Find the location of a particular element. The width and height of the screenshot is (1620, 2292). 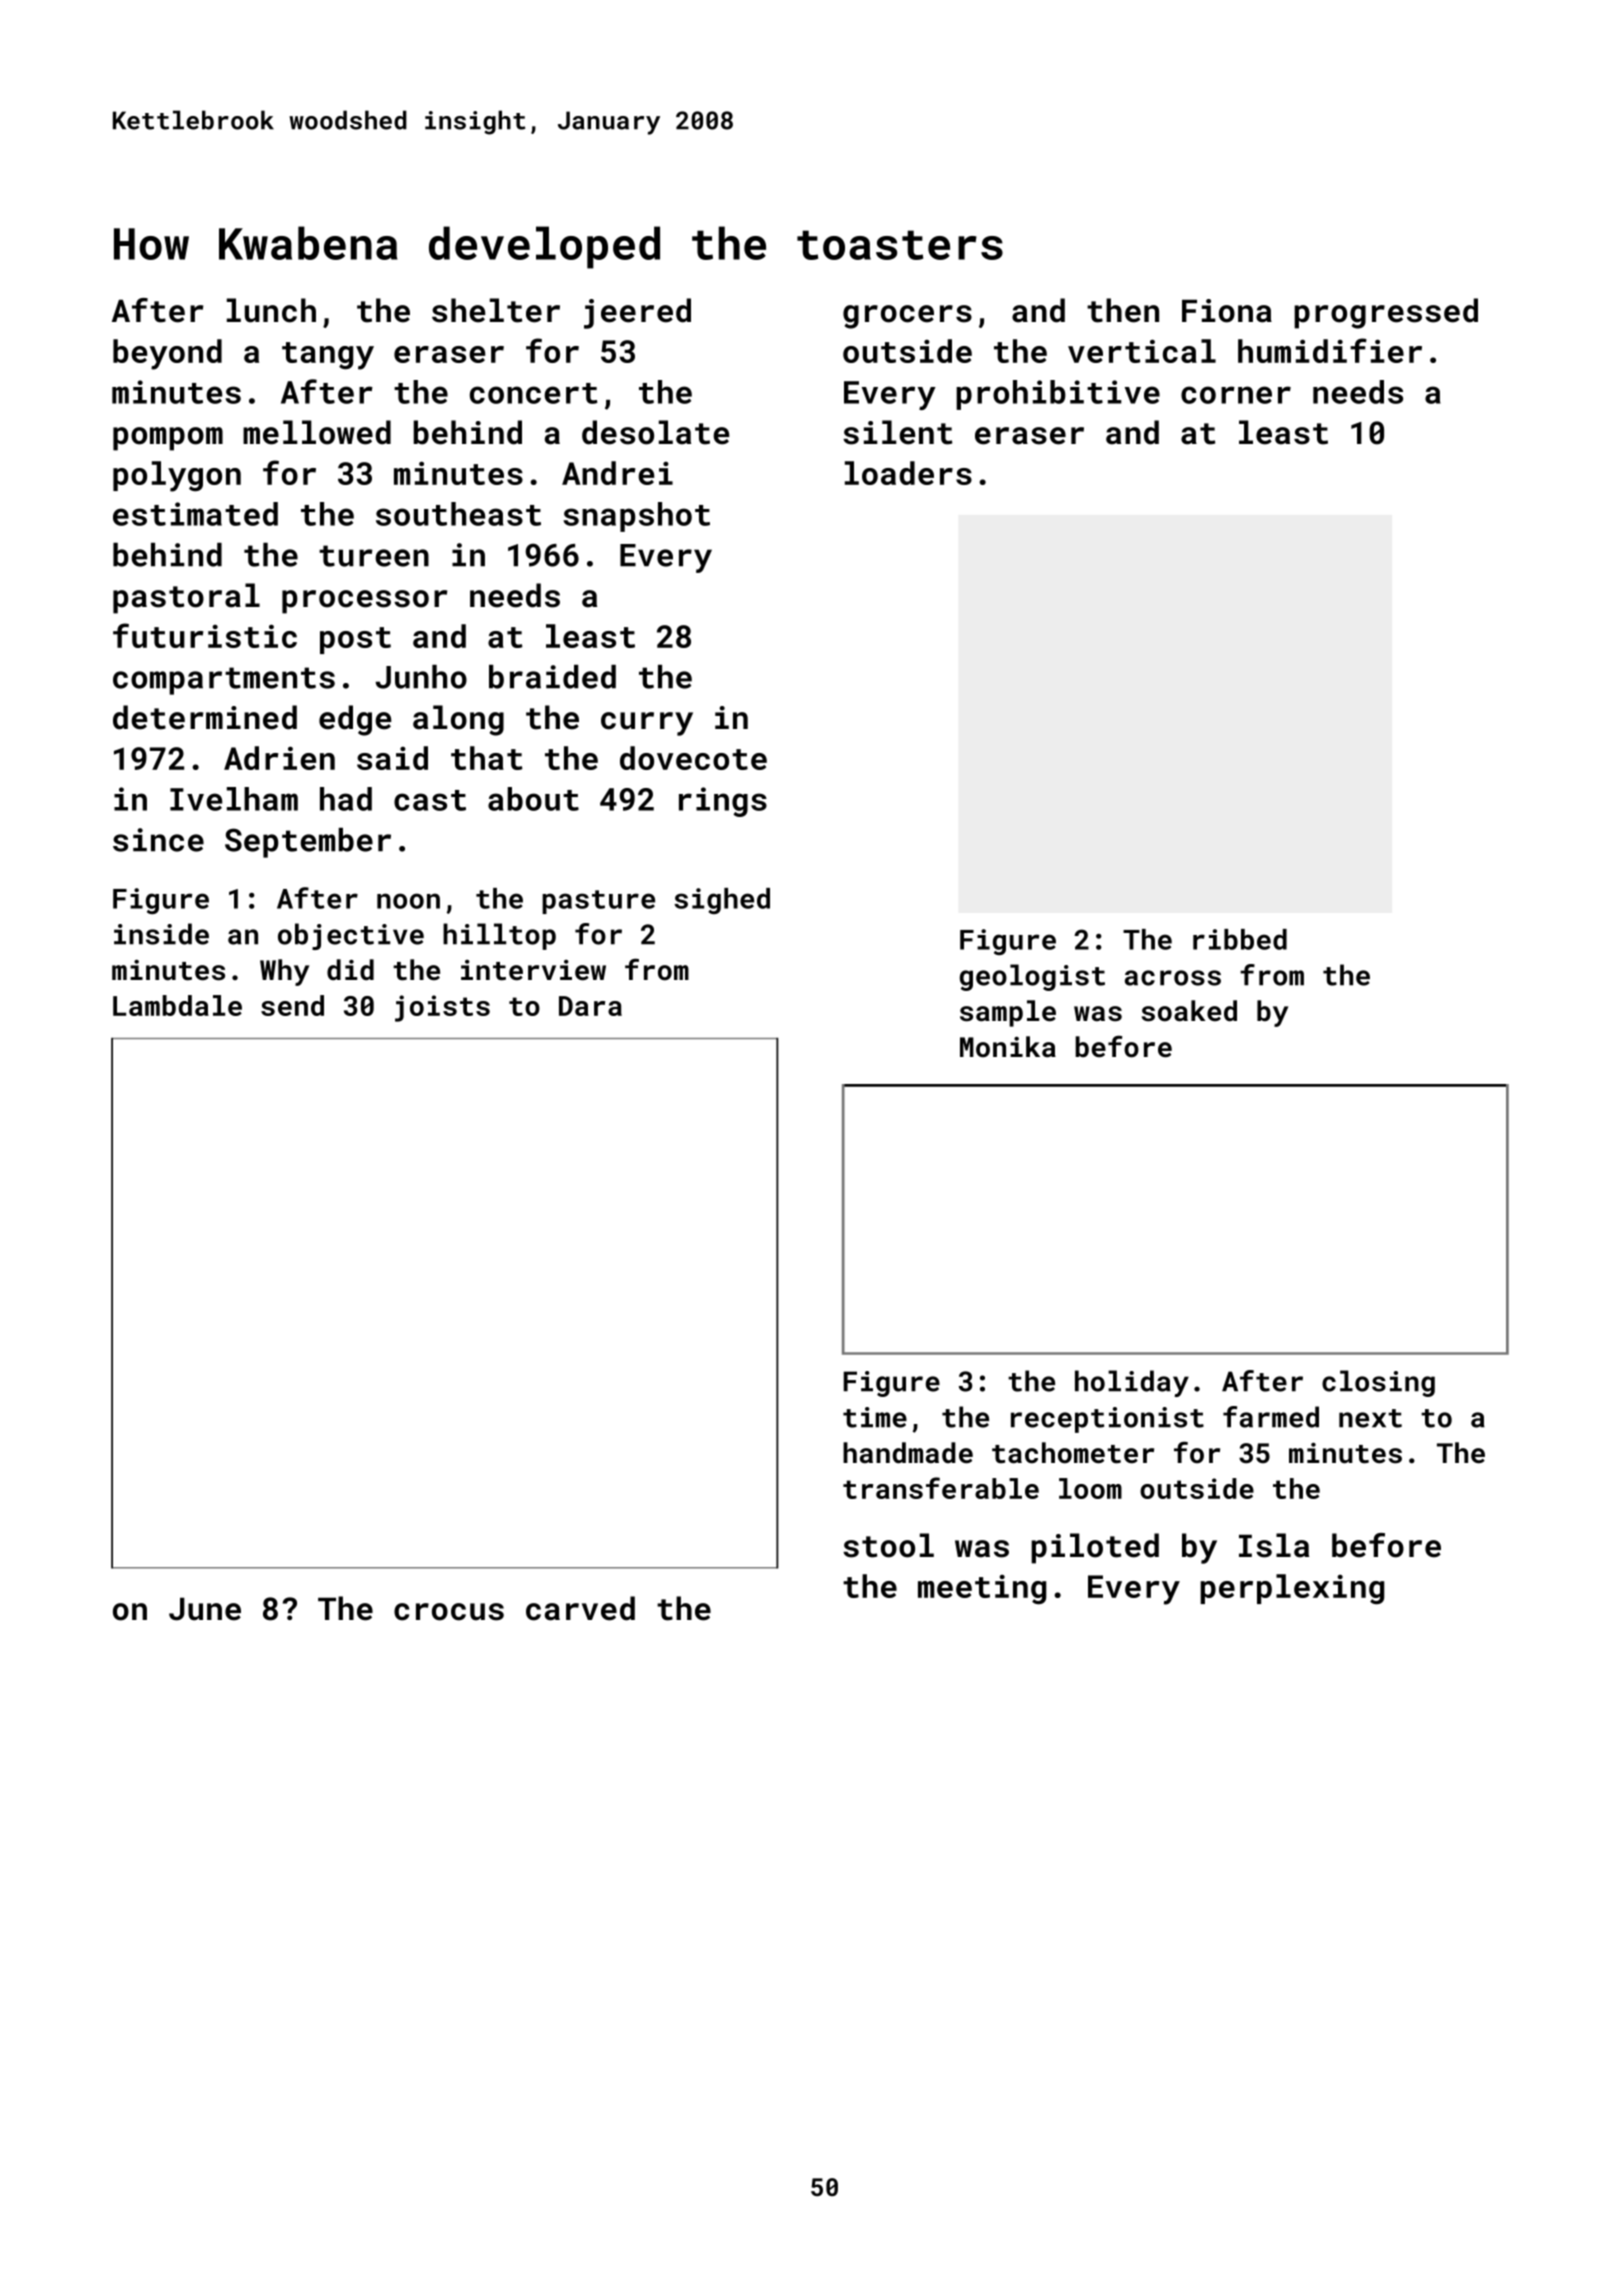

lunch is located at coordinates (271, 310).
